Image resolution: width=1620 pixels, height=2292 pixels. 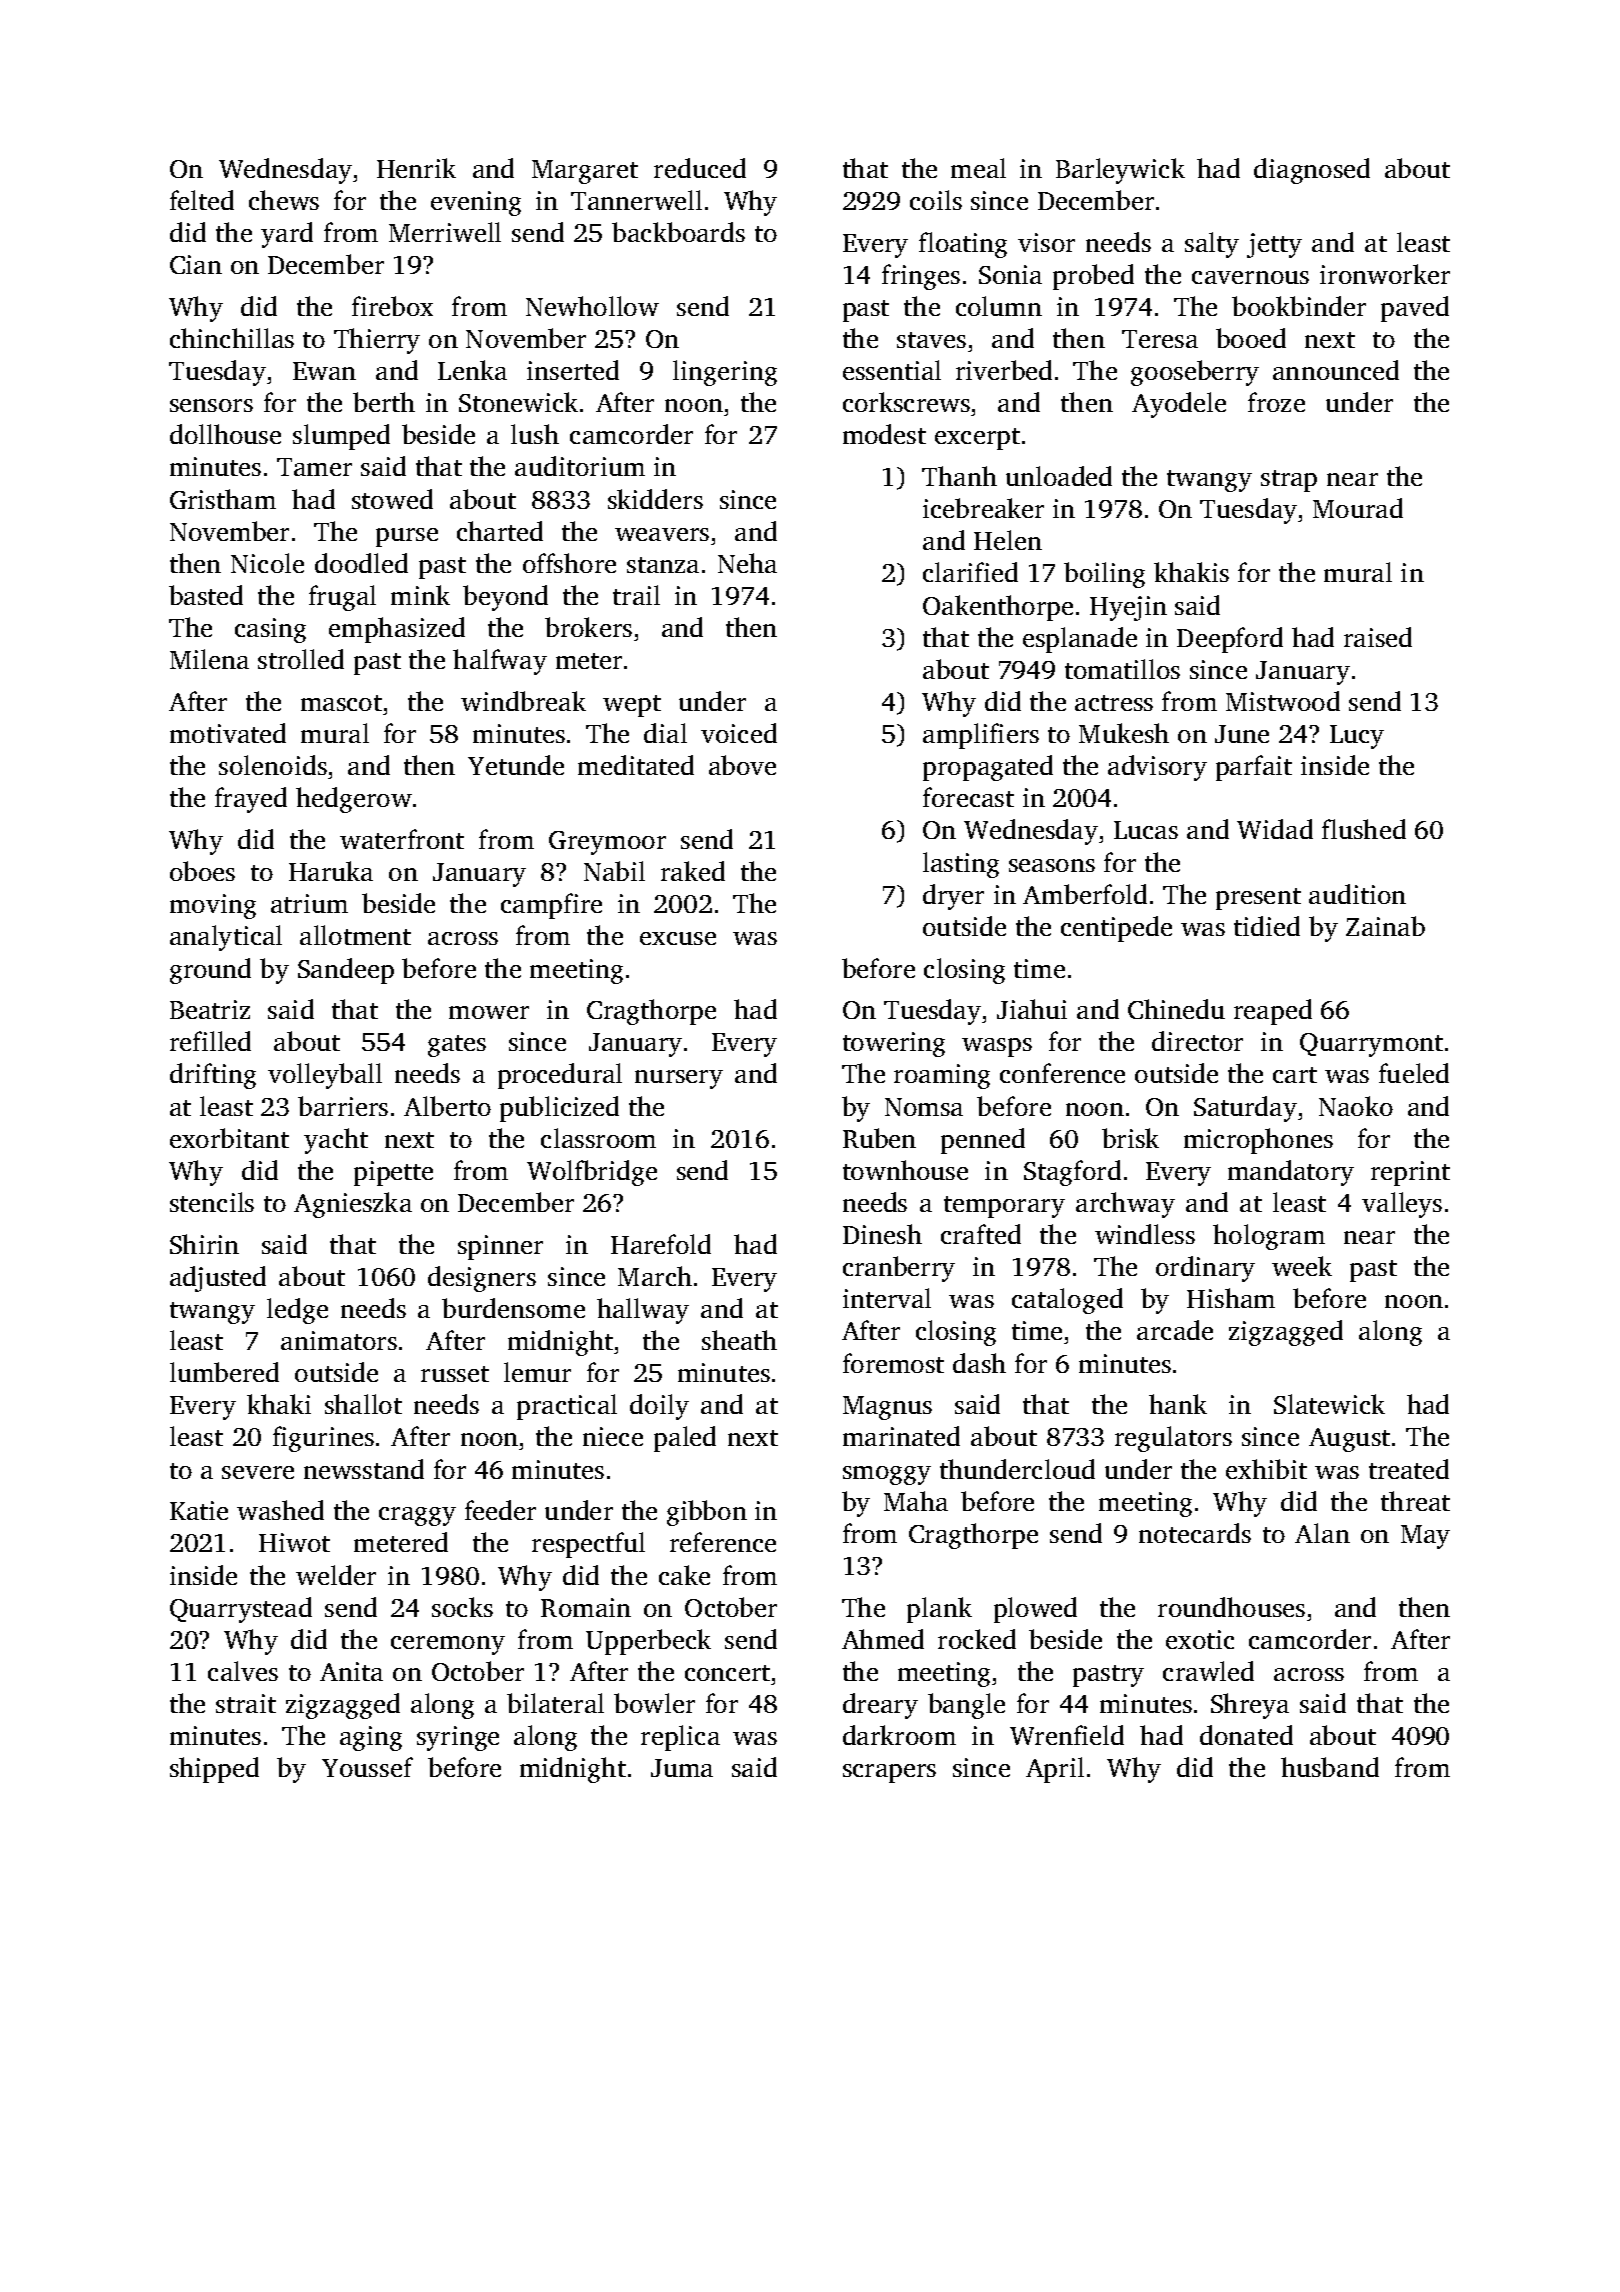 What do you see at coordinates (1062, 1073) in the screenshot?
I see `conference` at bounding box center [1062, 1073].
